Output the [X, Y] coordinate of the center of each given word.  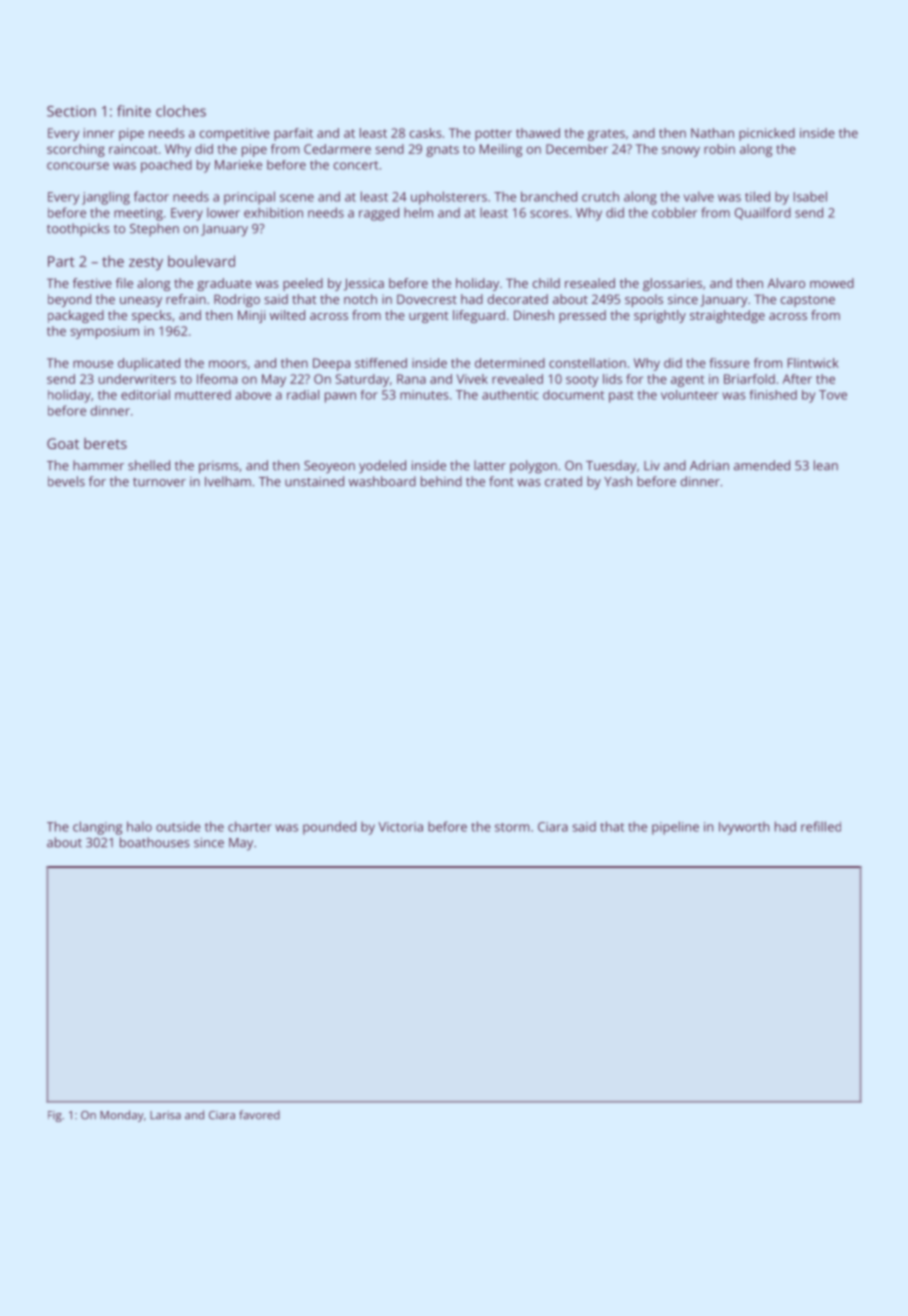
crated [563, 481]
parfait [293, 134]
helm [418, 212]
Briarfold [749, 379]
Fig [55, 1116]
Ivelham [228, 481]
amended [762, 465]
